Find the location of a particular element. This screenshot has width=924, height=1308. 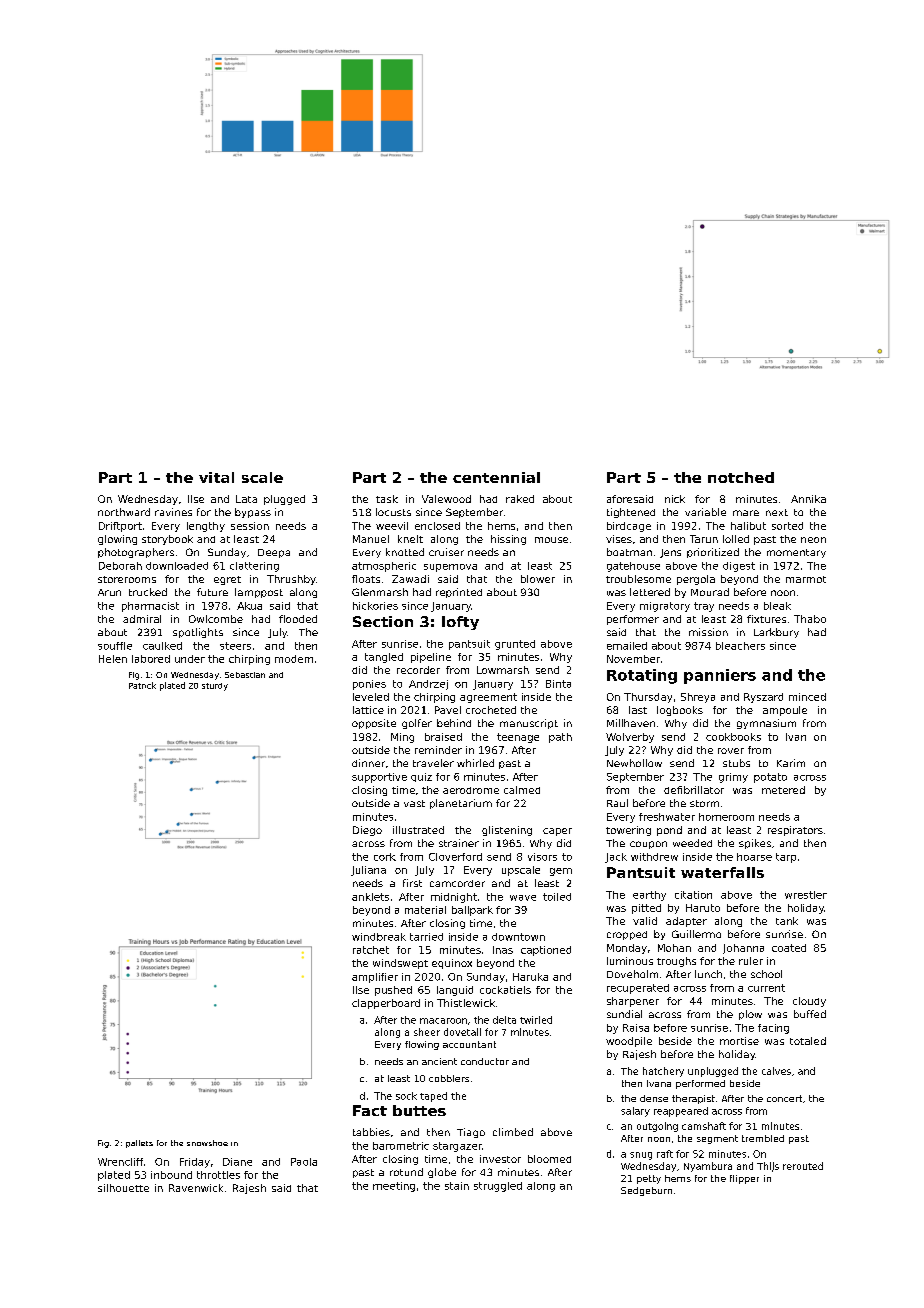

Thrushby is located at coordinates (291, 580).
